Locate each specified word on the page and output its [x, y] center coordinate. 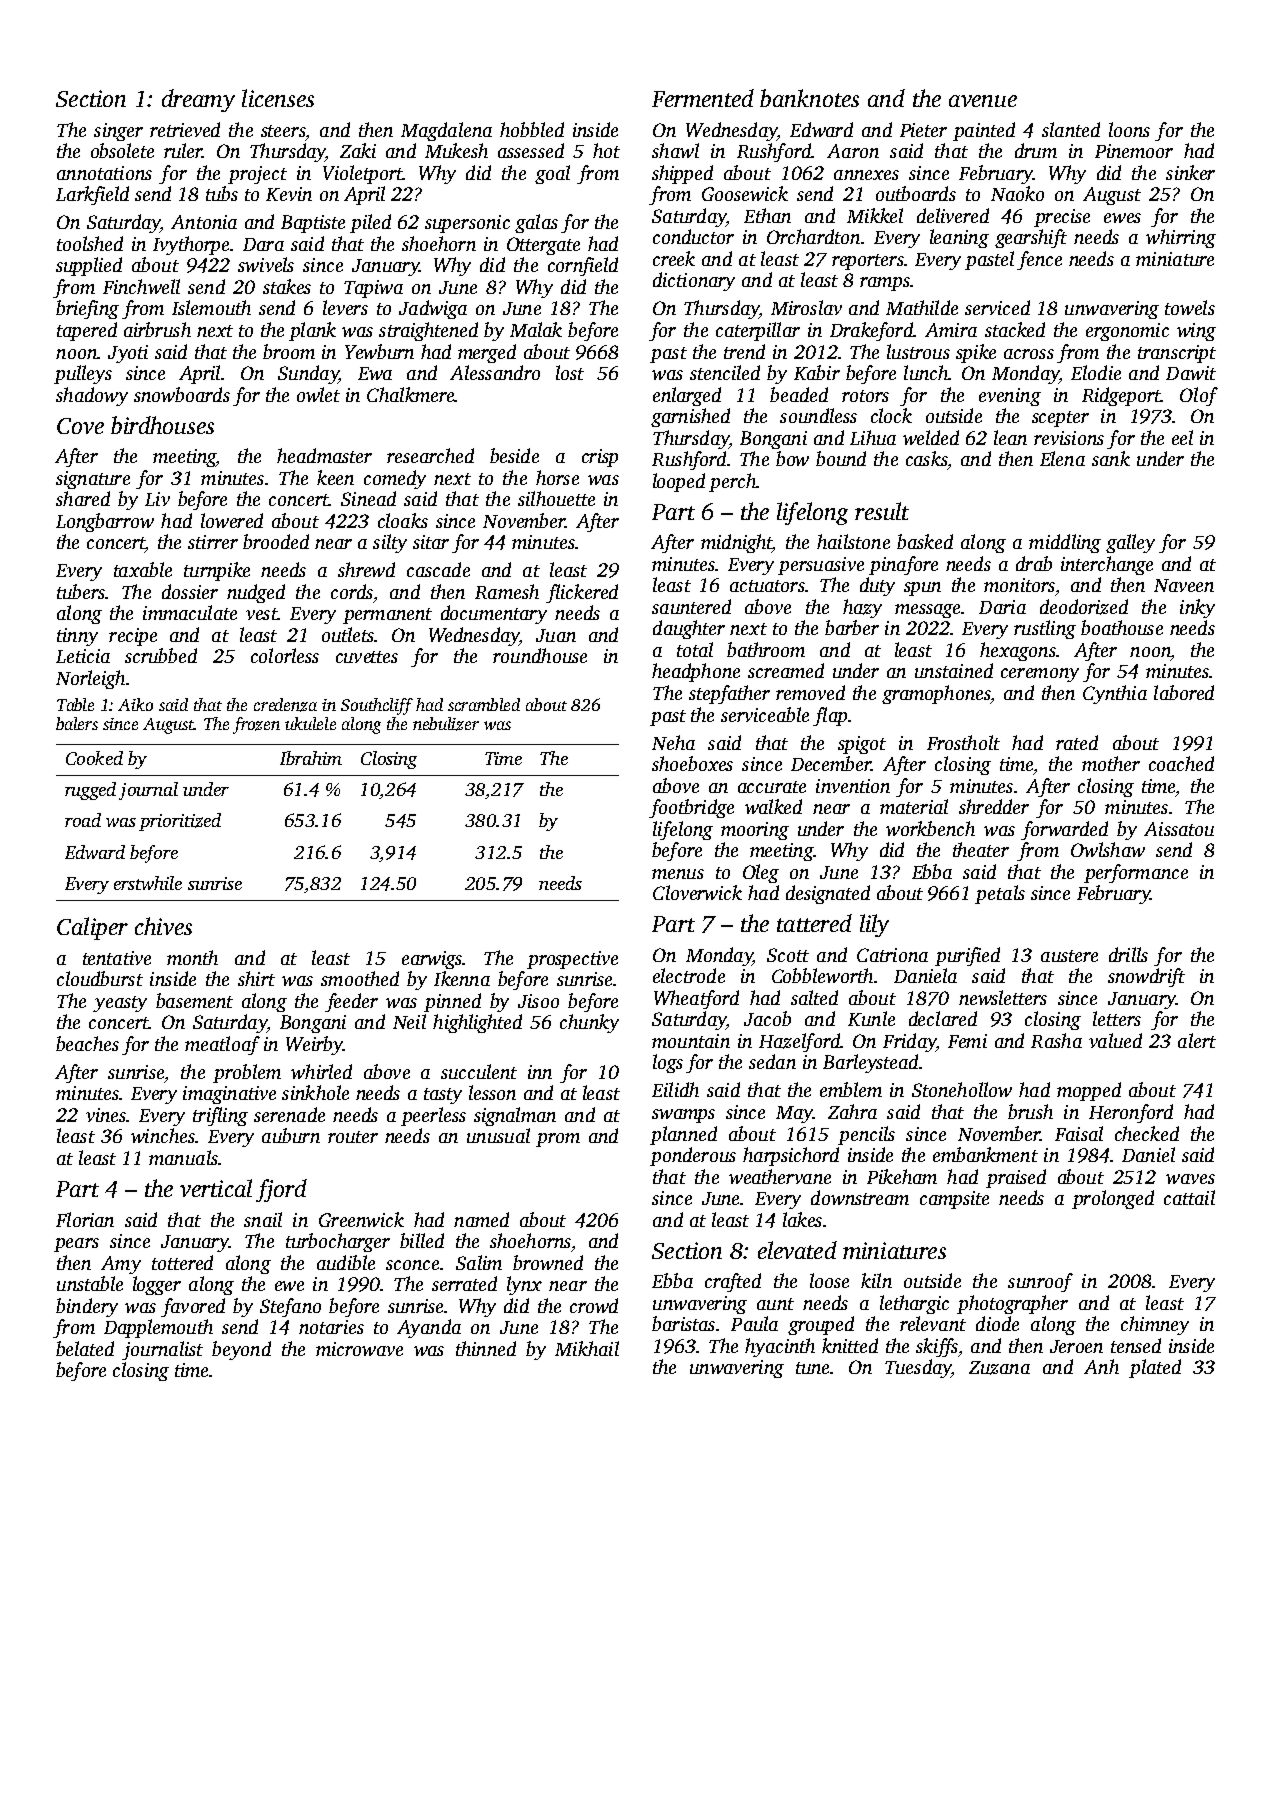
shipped [682, 174]
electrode [689, 975]
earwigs [432, 960]
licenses [278, 98]
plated [1155, 1368]
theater [981, 849]
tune [812, 1368]
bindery [87, 1307]
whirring [1181, 238]
